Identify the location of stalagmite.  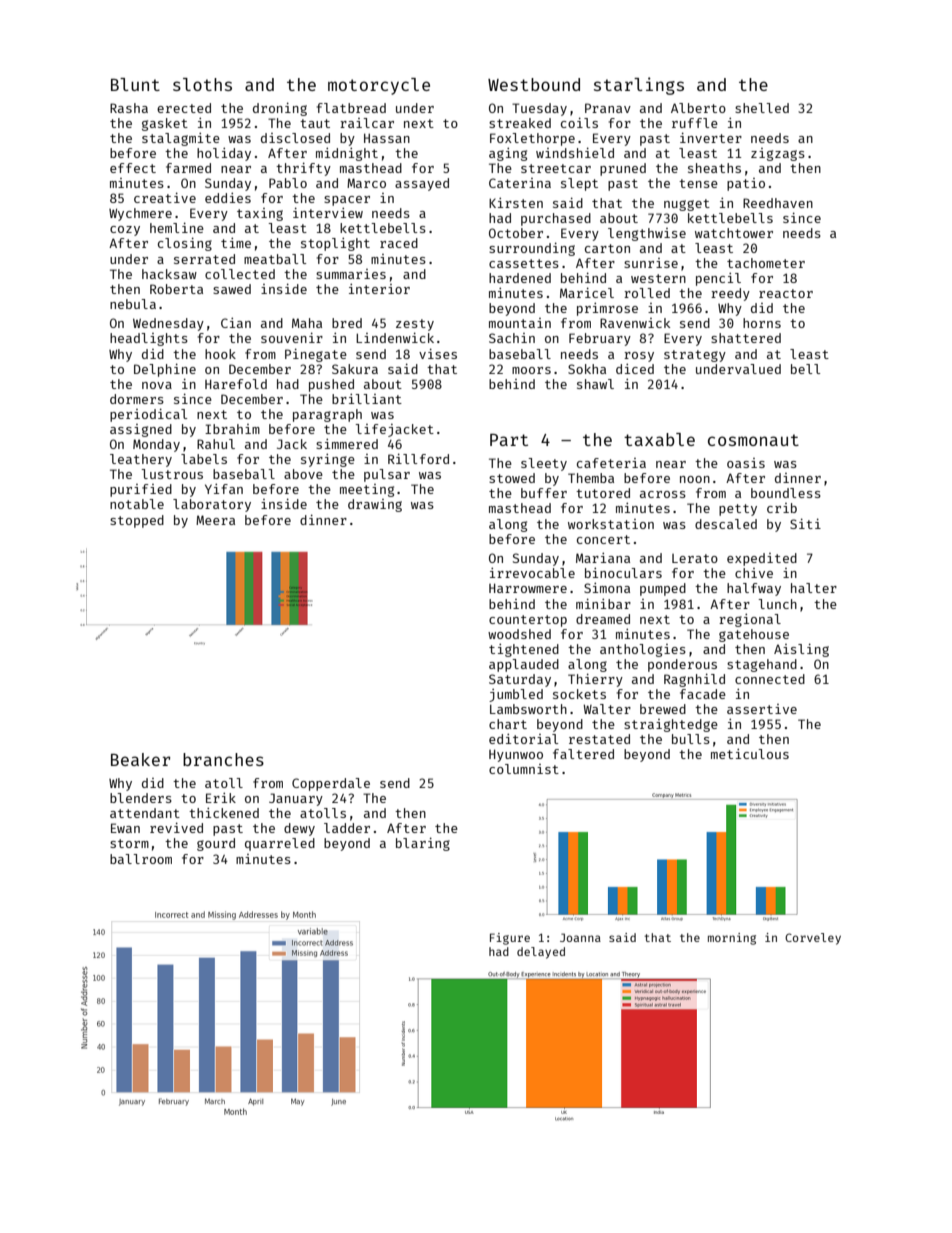
(181, 139).
